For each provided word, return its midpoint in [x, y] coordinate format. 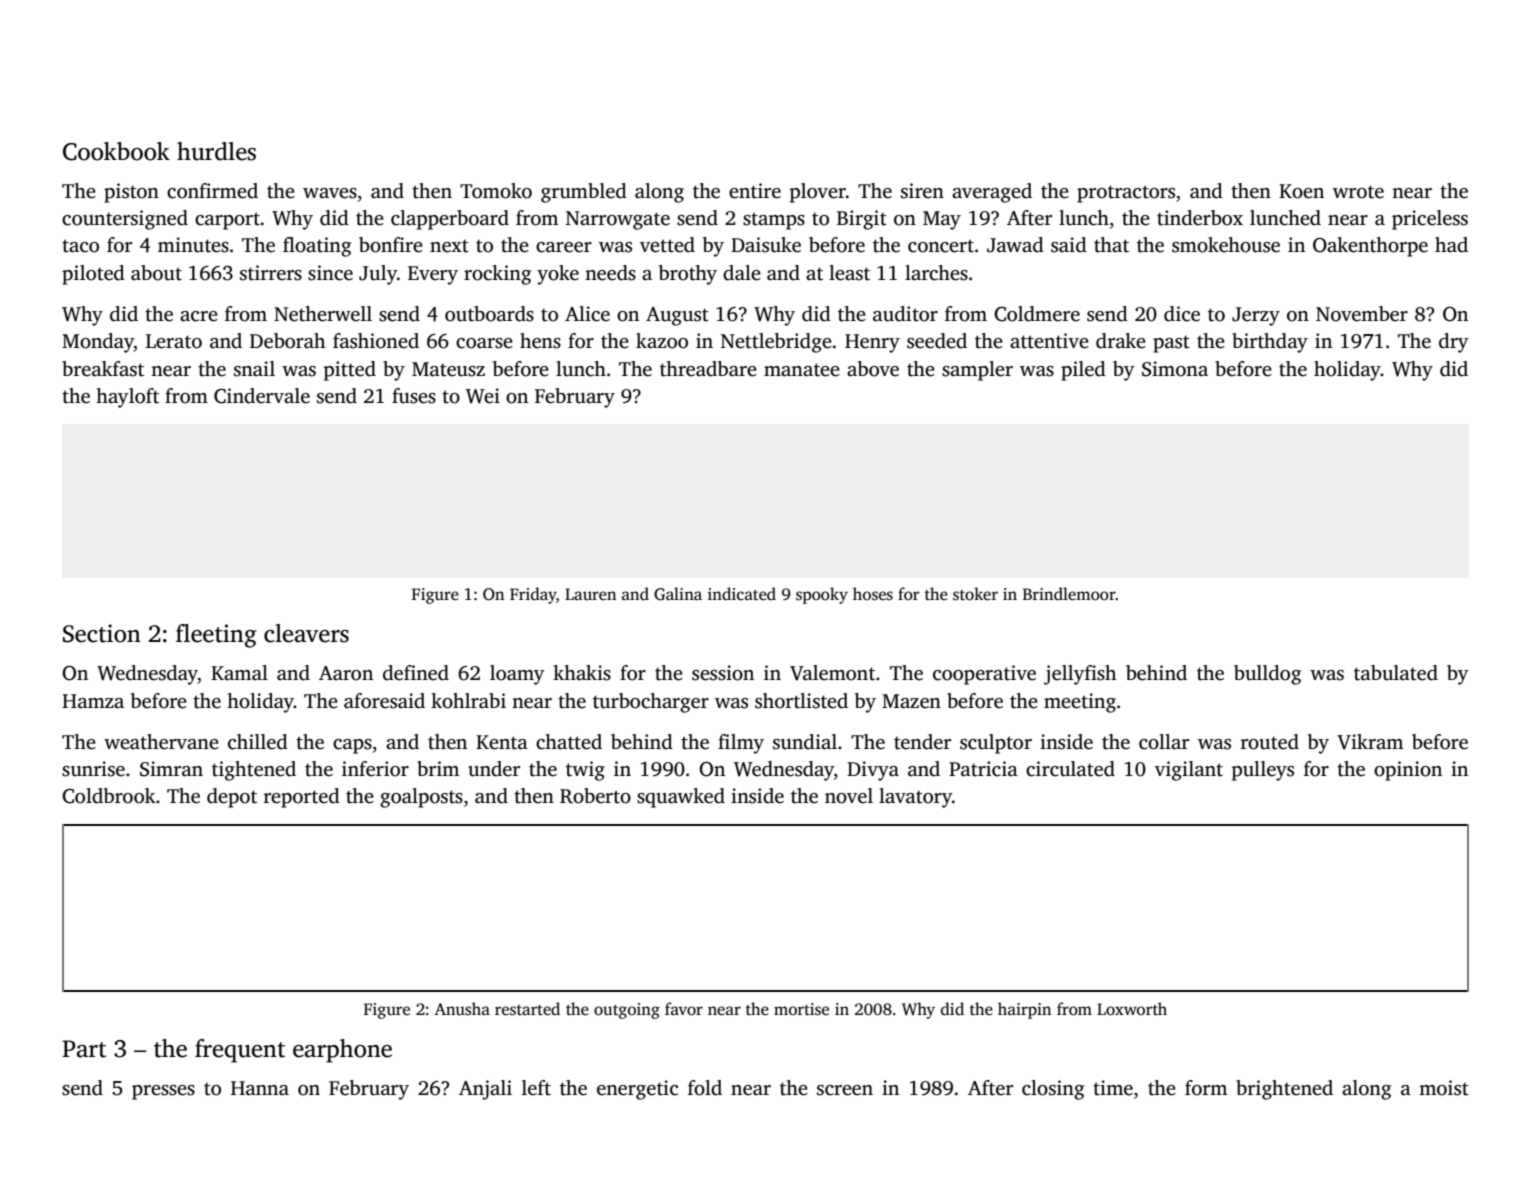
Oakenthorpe [1370, 247]
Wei [483, 396]
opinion [1408, 771]
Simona [1175, 369]
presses [163, 1092]
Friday [533, 595]
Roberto [595, 796]
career [564, 247]
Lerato [174, 341]
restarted [527, 1009]
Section [102, 633]
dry [1454, 343]
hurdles [216, 151]
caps [352, 746]
